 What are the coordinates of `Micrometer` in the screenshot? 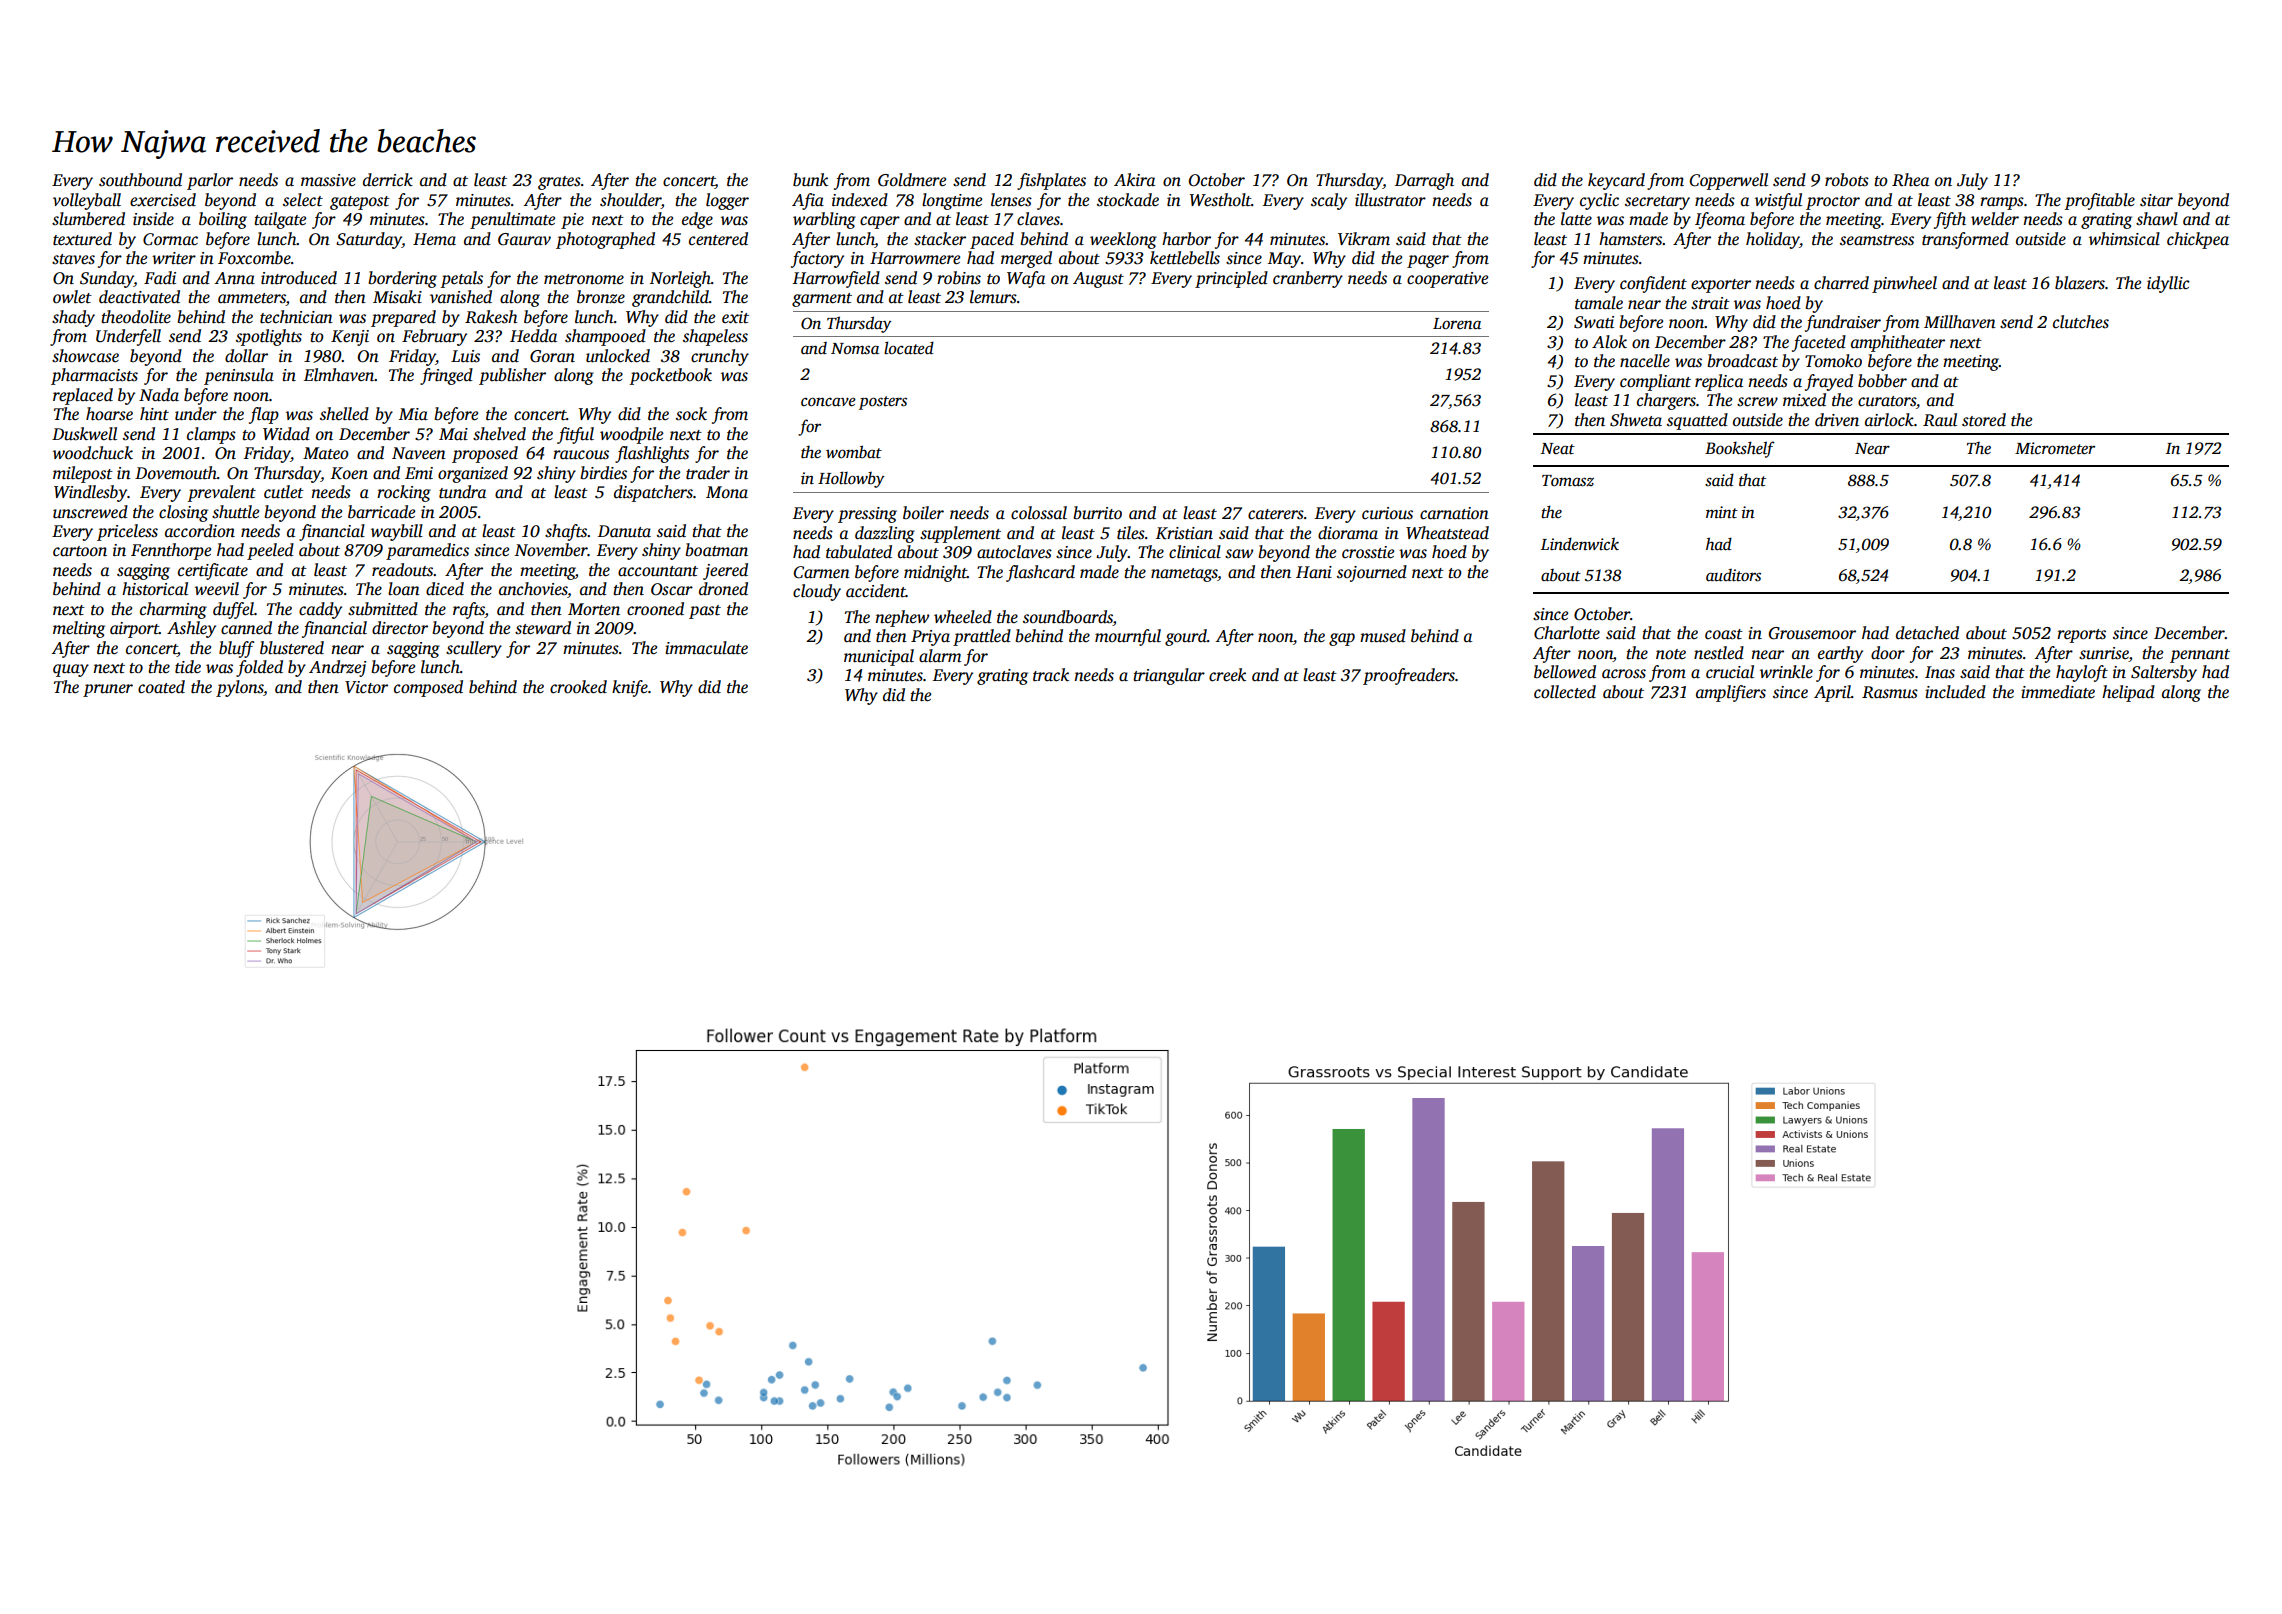 It's located at (2055, 448).
